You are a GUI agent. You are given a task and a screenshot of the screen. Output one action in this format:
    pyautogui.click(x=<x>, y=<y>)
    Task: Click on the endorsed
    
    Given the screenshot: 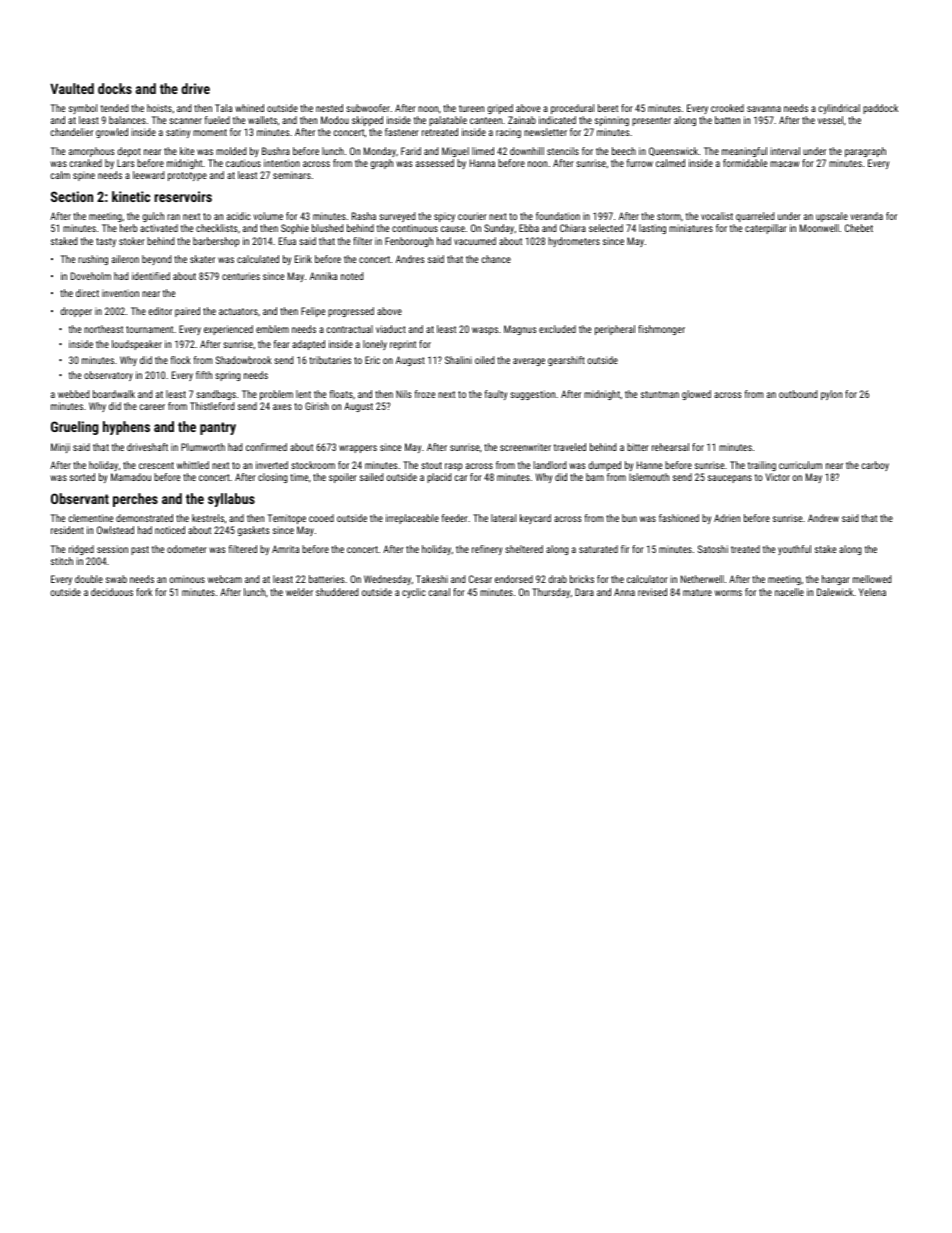 What is the action you would take?
    pyautogui.click(x=514, y=579)
